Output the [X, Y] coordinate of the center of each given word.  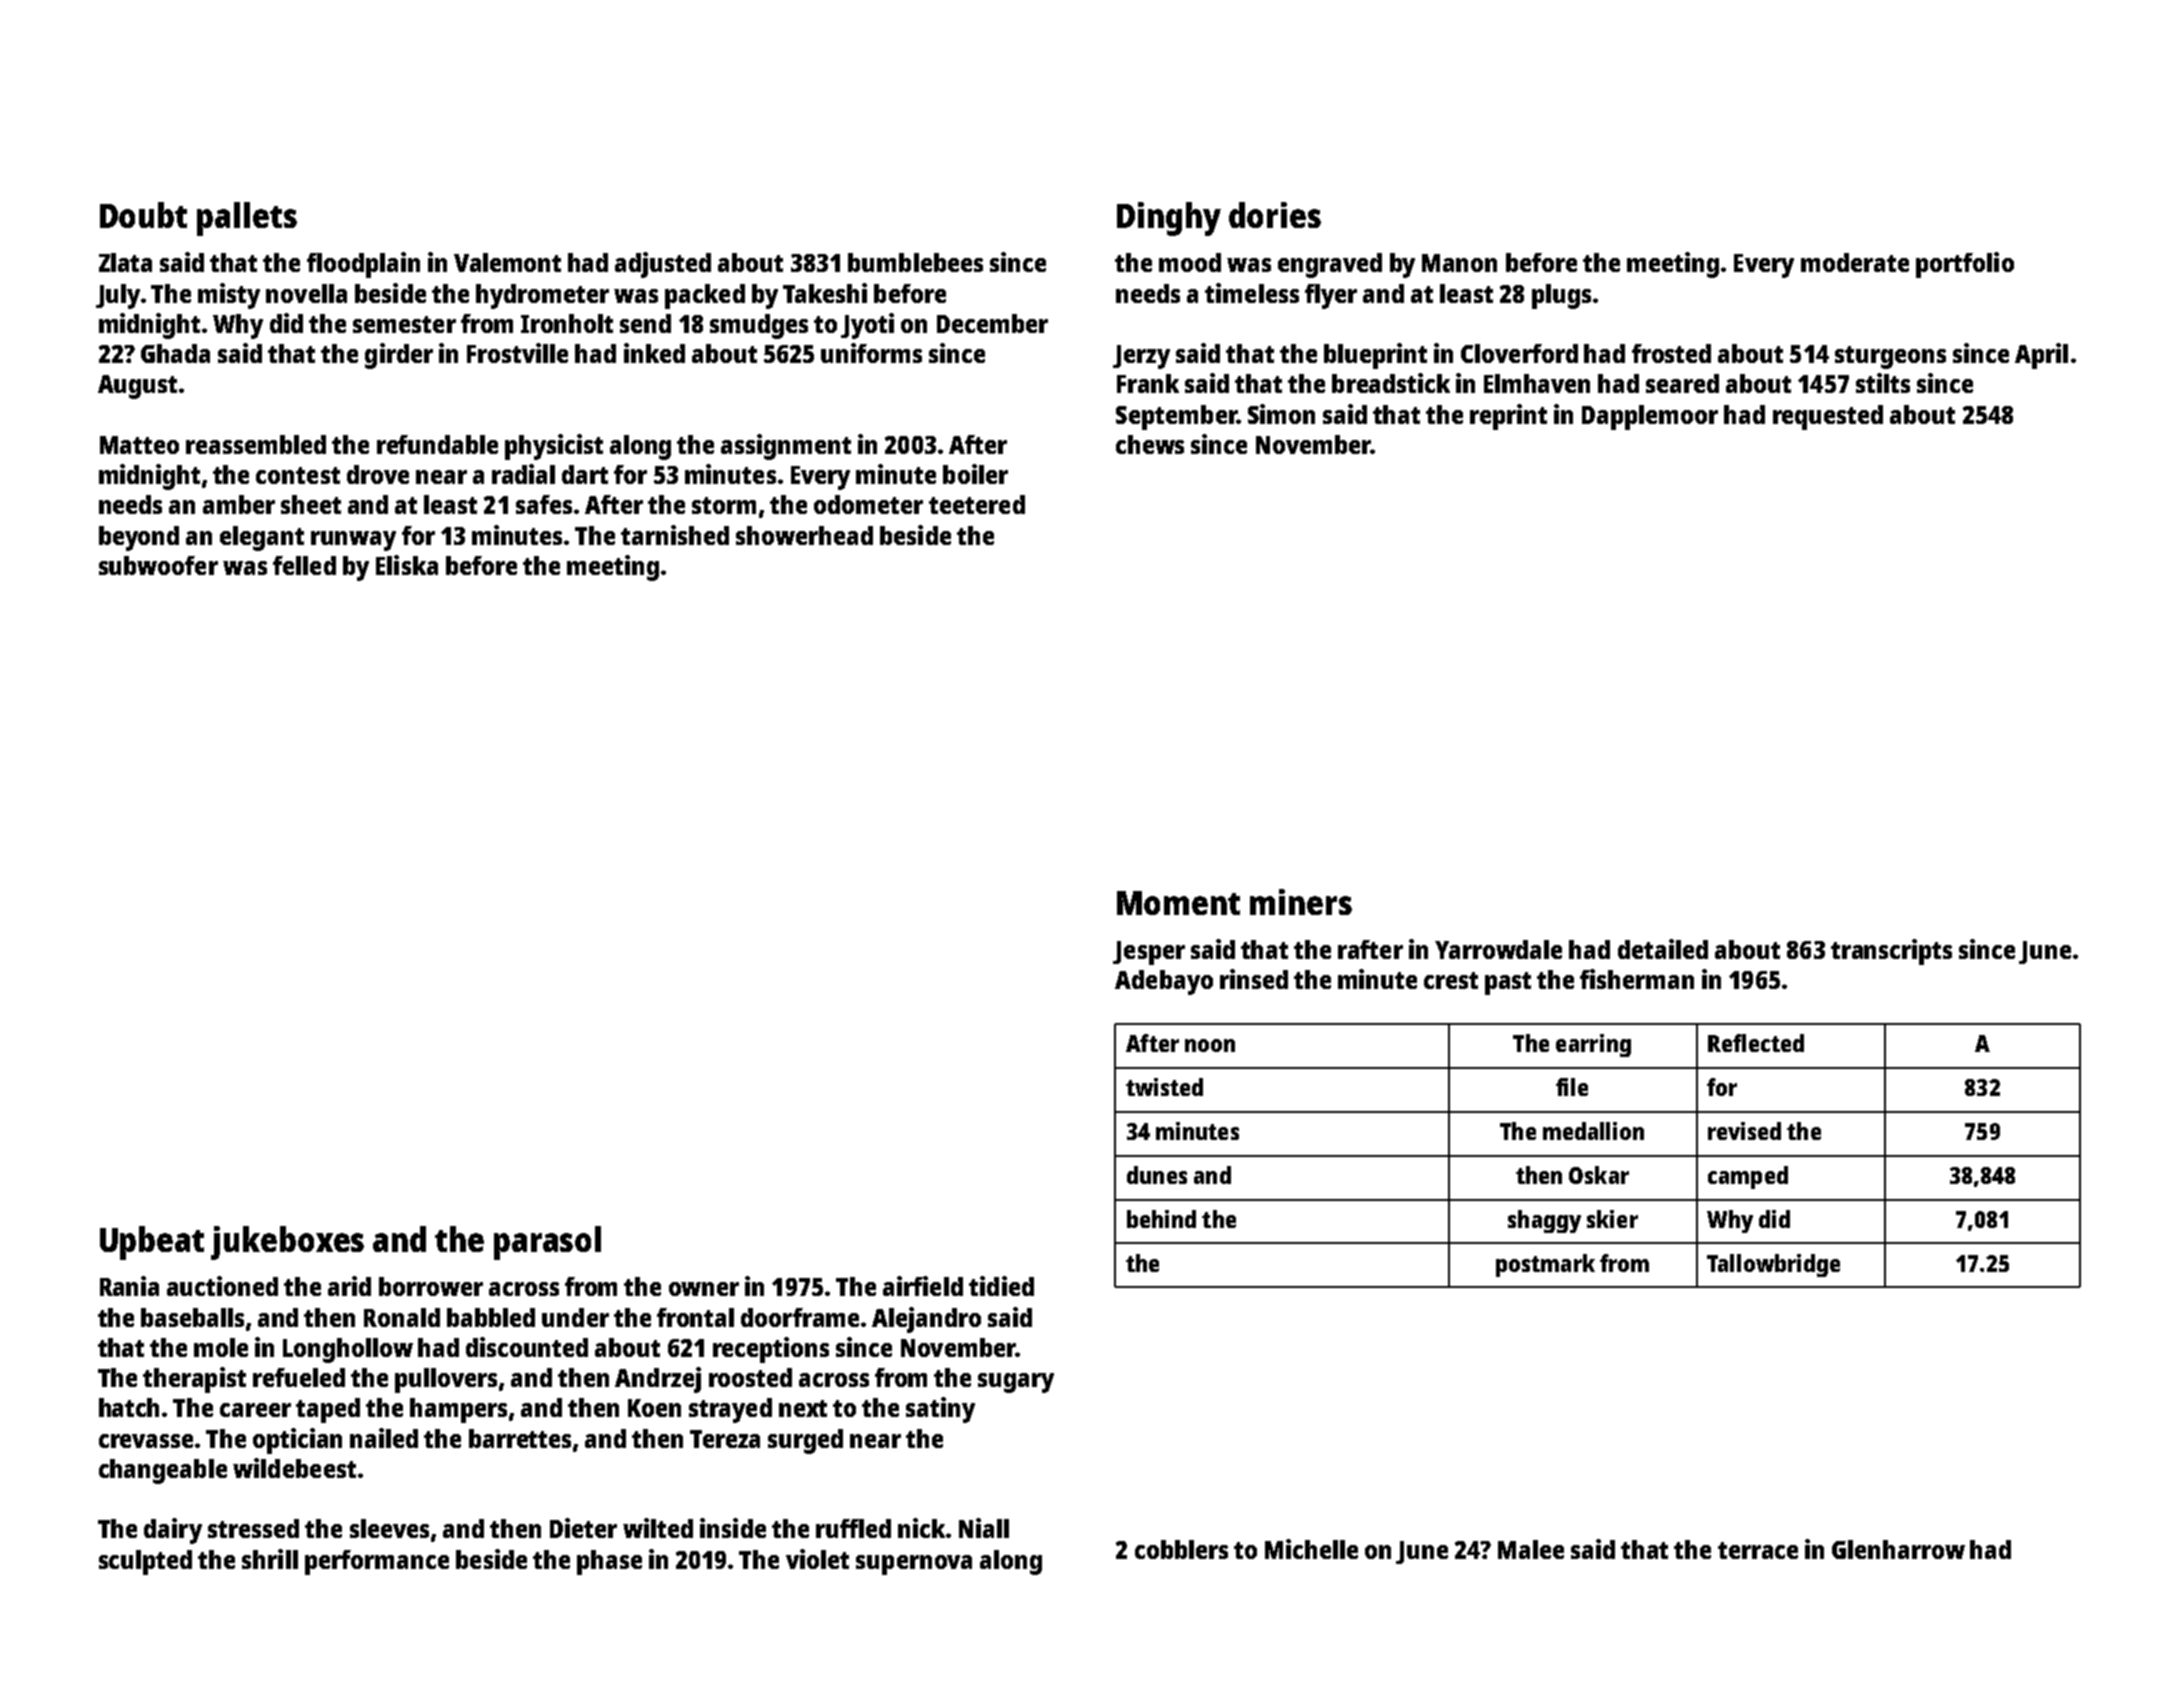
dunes [1157, 1175]
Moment [1178, 903]
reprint [1508, 417]
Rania [129, 1286]
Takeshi [825, 293]
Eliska [407, 565]
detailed [1663, 949]
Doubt [143, 215]
